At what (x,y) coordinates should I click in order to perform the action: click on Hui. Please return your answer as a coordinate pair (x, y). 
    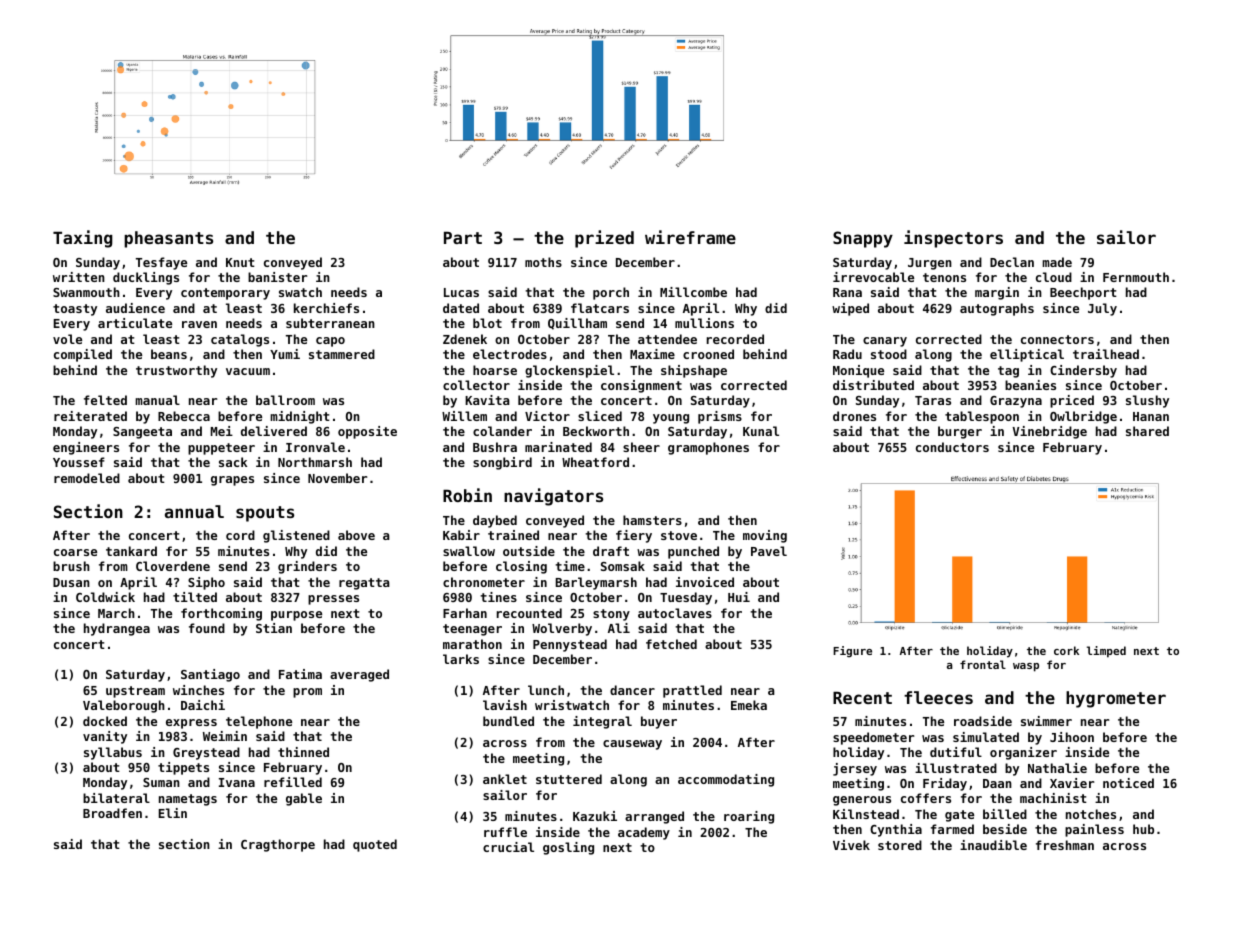
    Looking at the image, I should click on (739, 597).
